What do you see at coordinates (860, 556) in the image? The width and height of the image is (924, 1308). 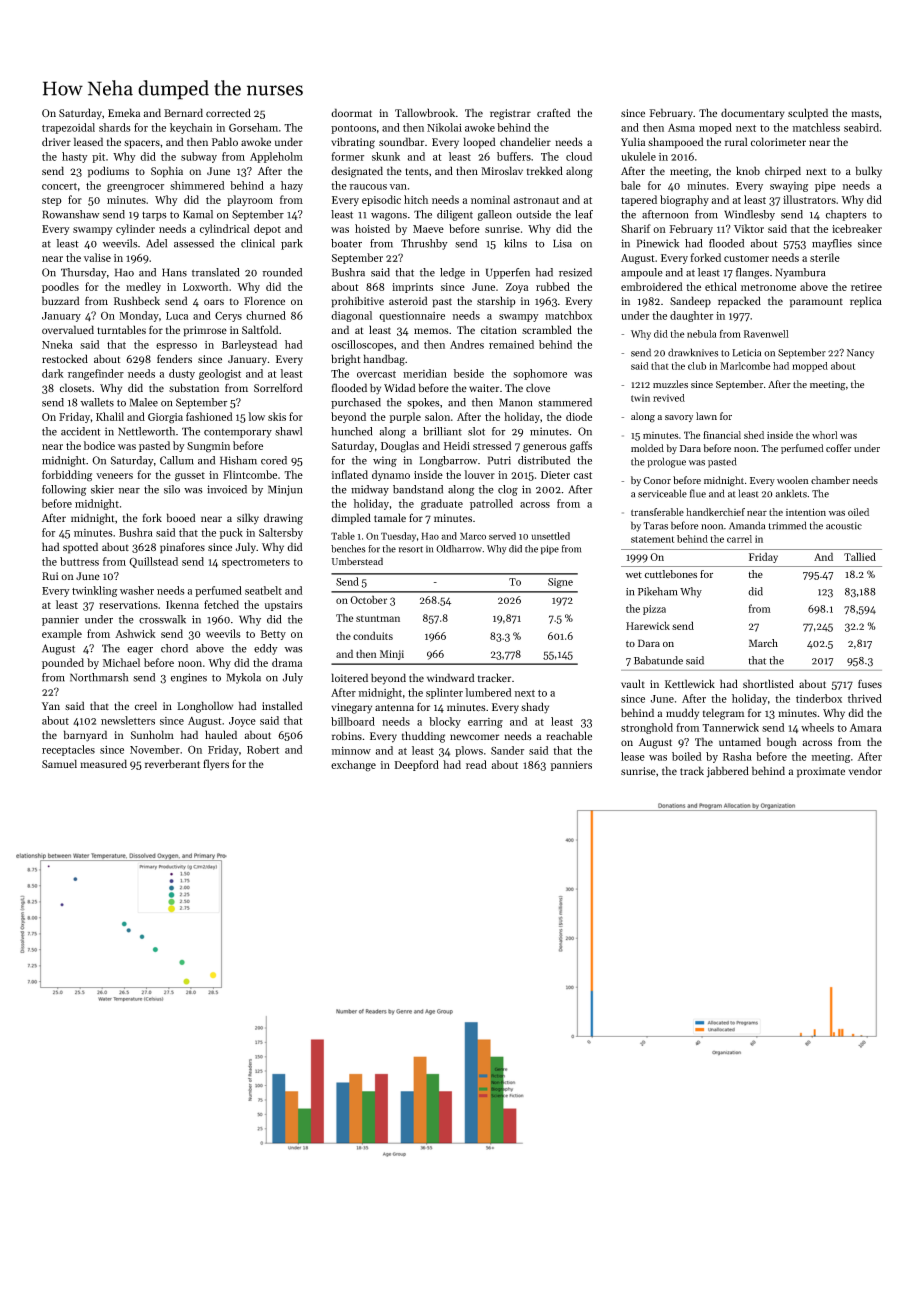 I see `Tallied` at bounding box center [860, 556].
